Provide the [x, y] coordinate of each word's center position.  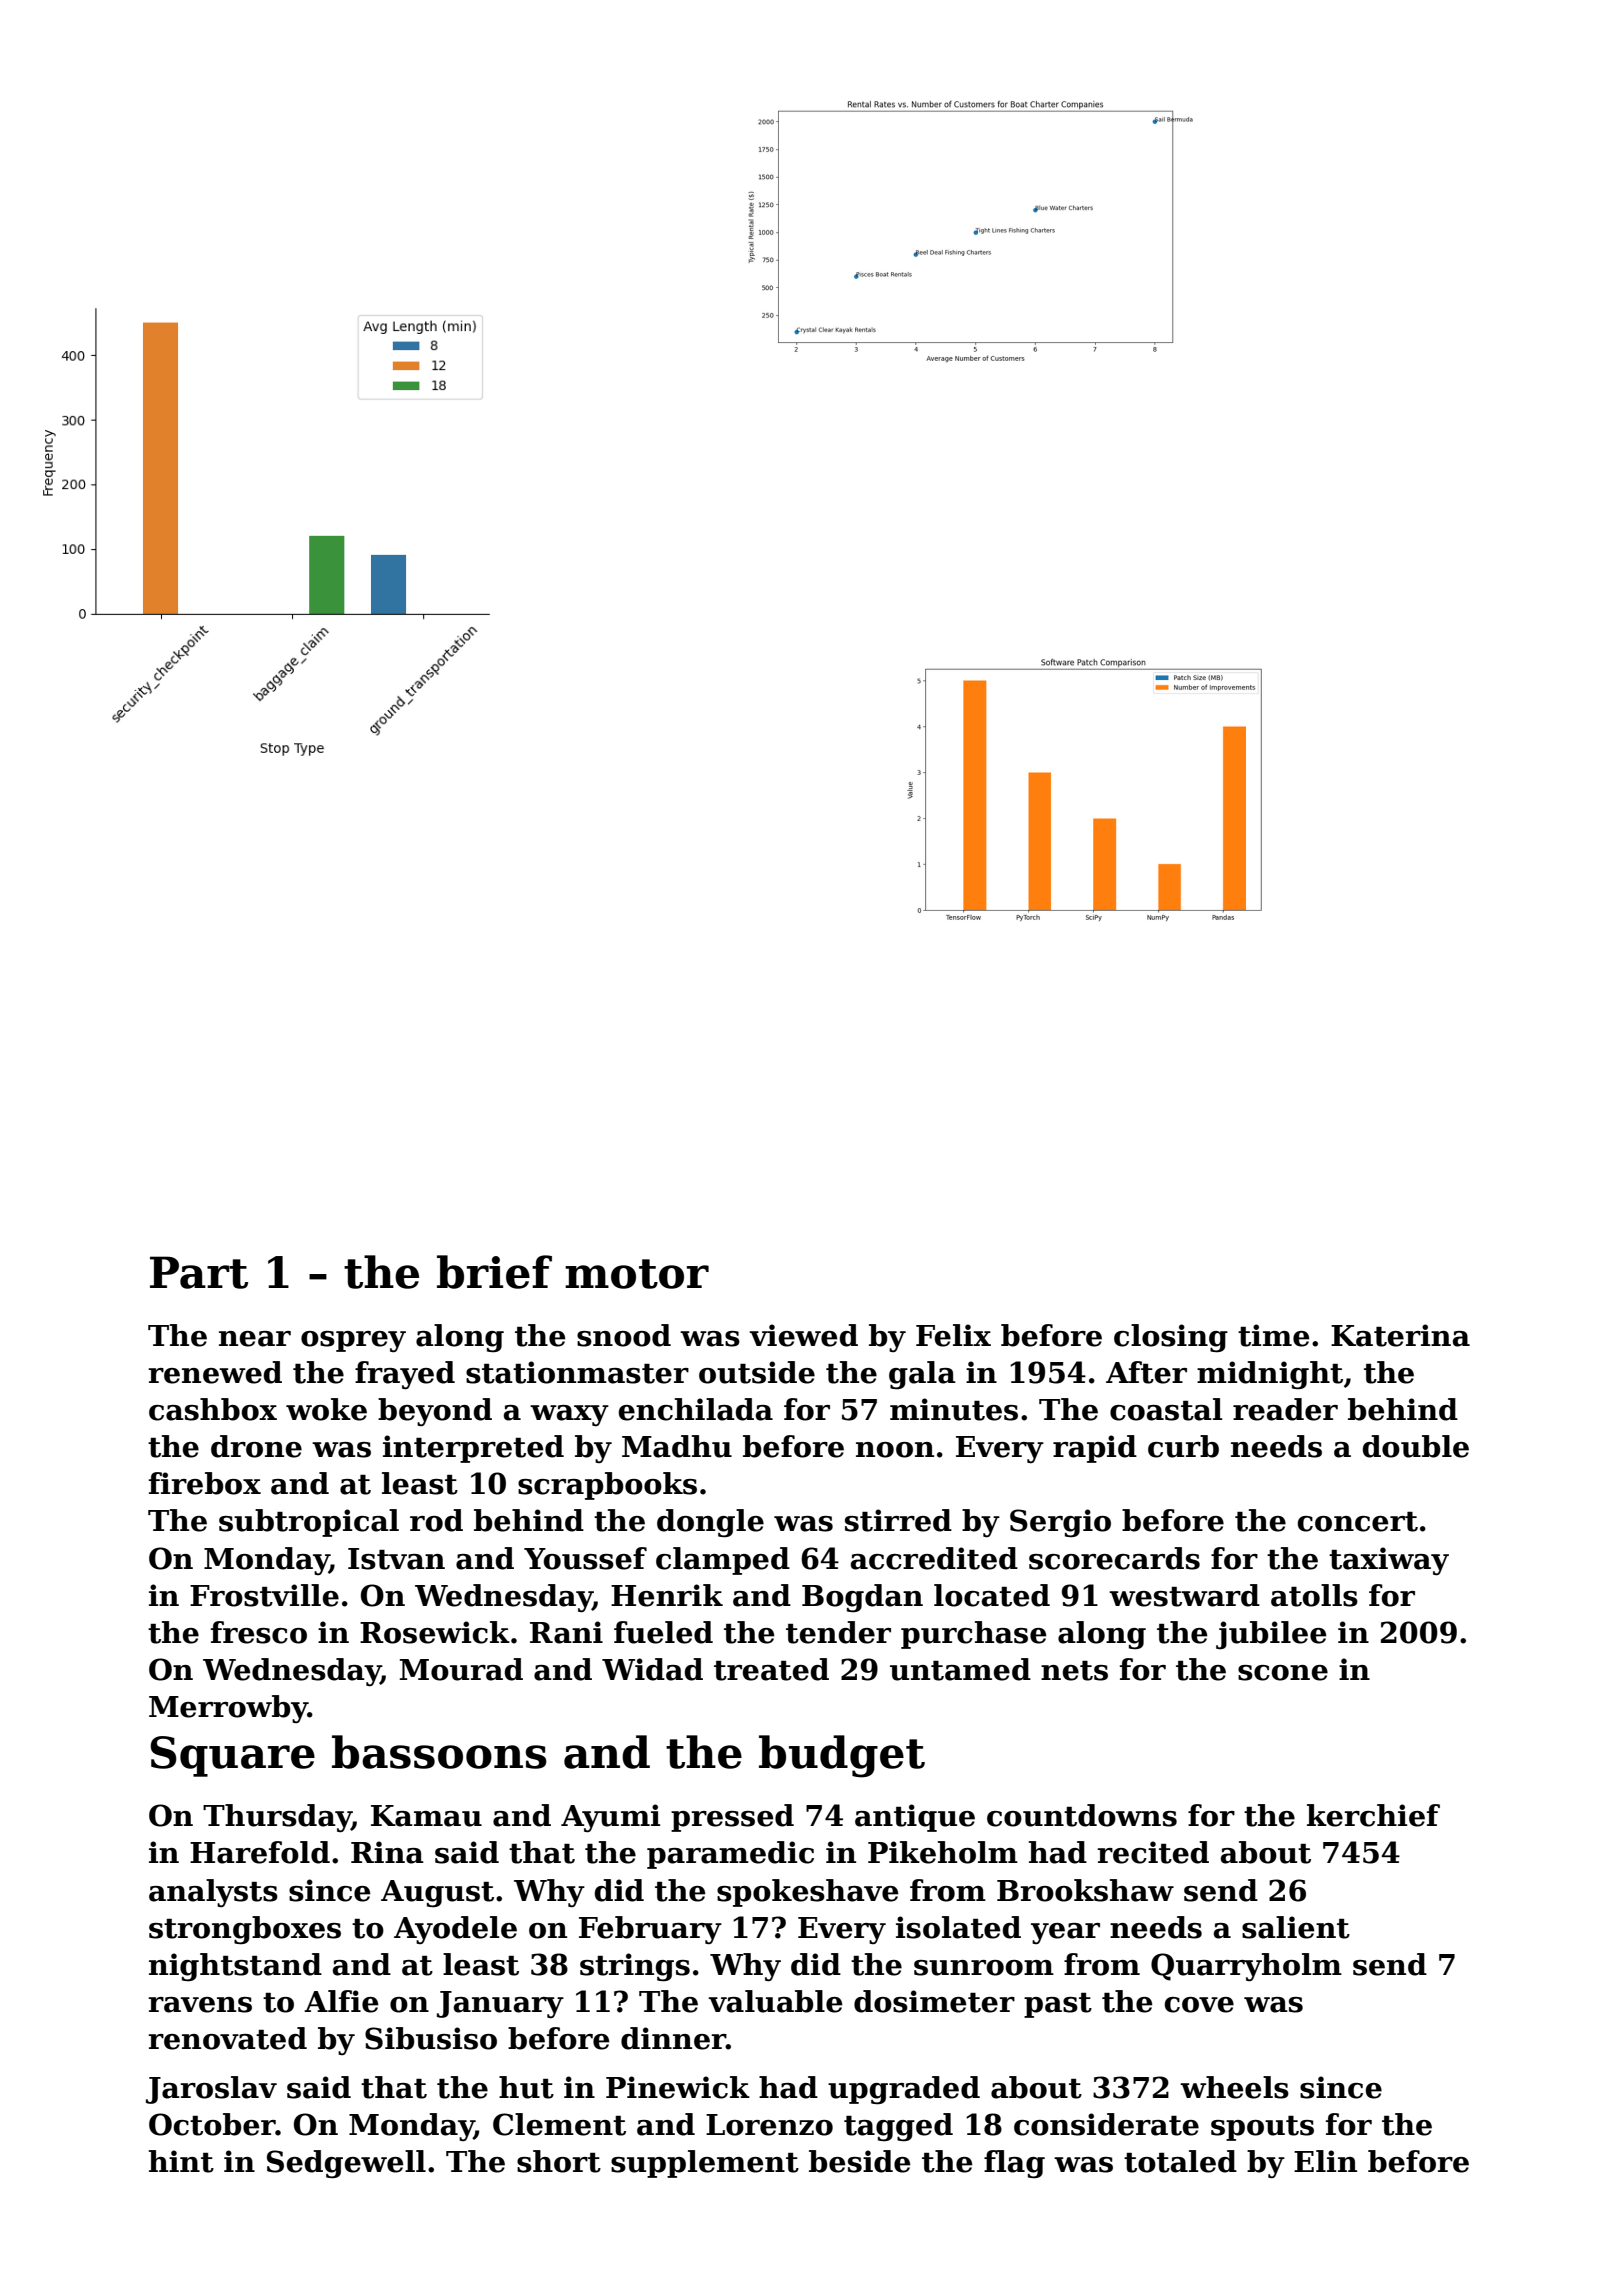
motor [637, 1274]
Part [199, 1272]
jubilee [1271, 1635]
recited [1153, 1852]
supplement [705, 2164]
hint [181, 2161]
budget [842, 1756]
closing [1171, 1338]
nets [1074, 1671]
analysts [213, 1893]
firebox [205, 1483]
